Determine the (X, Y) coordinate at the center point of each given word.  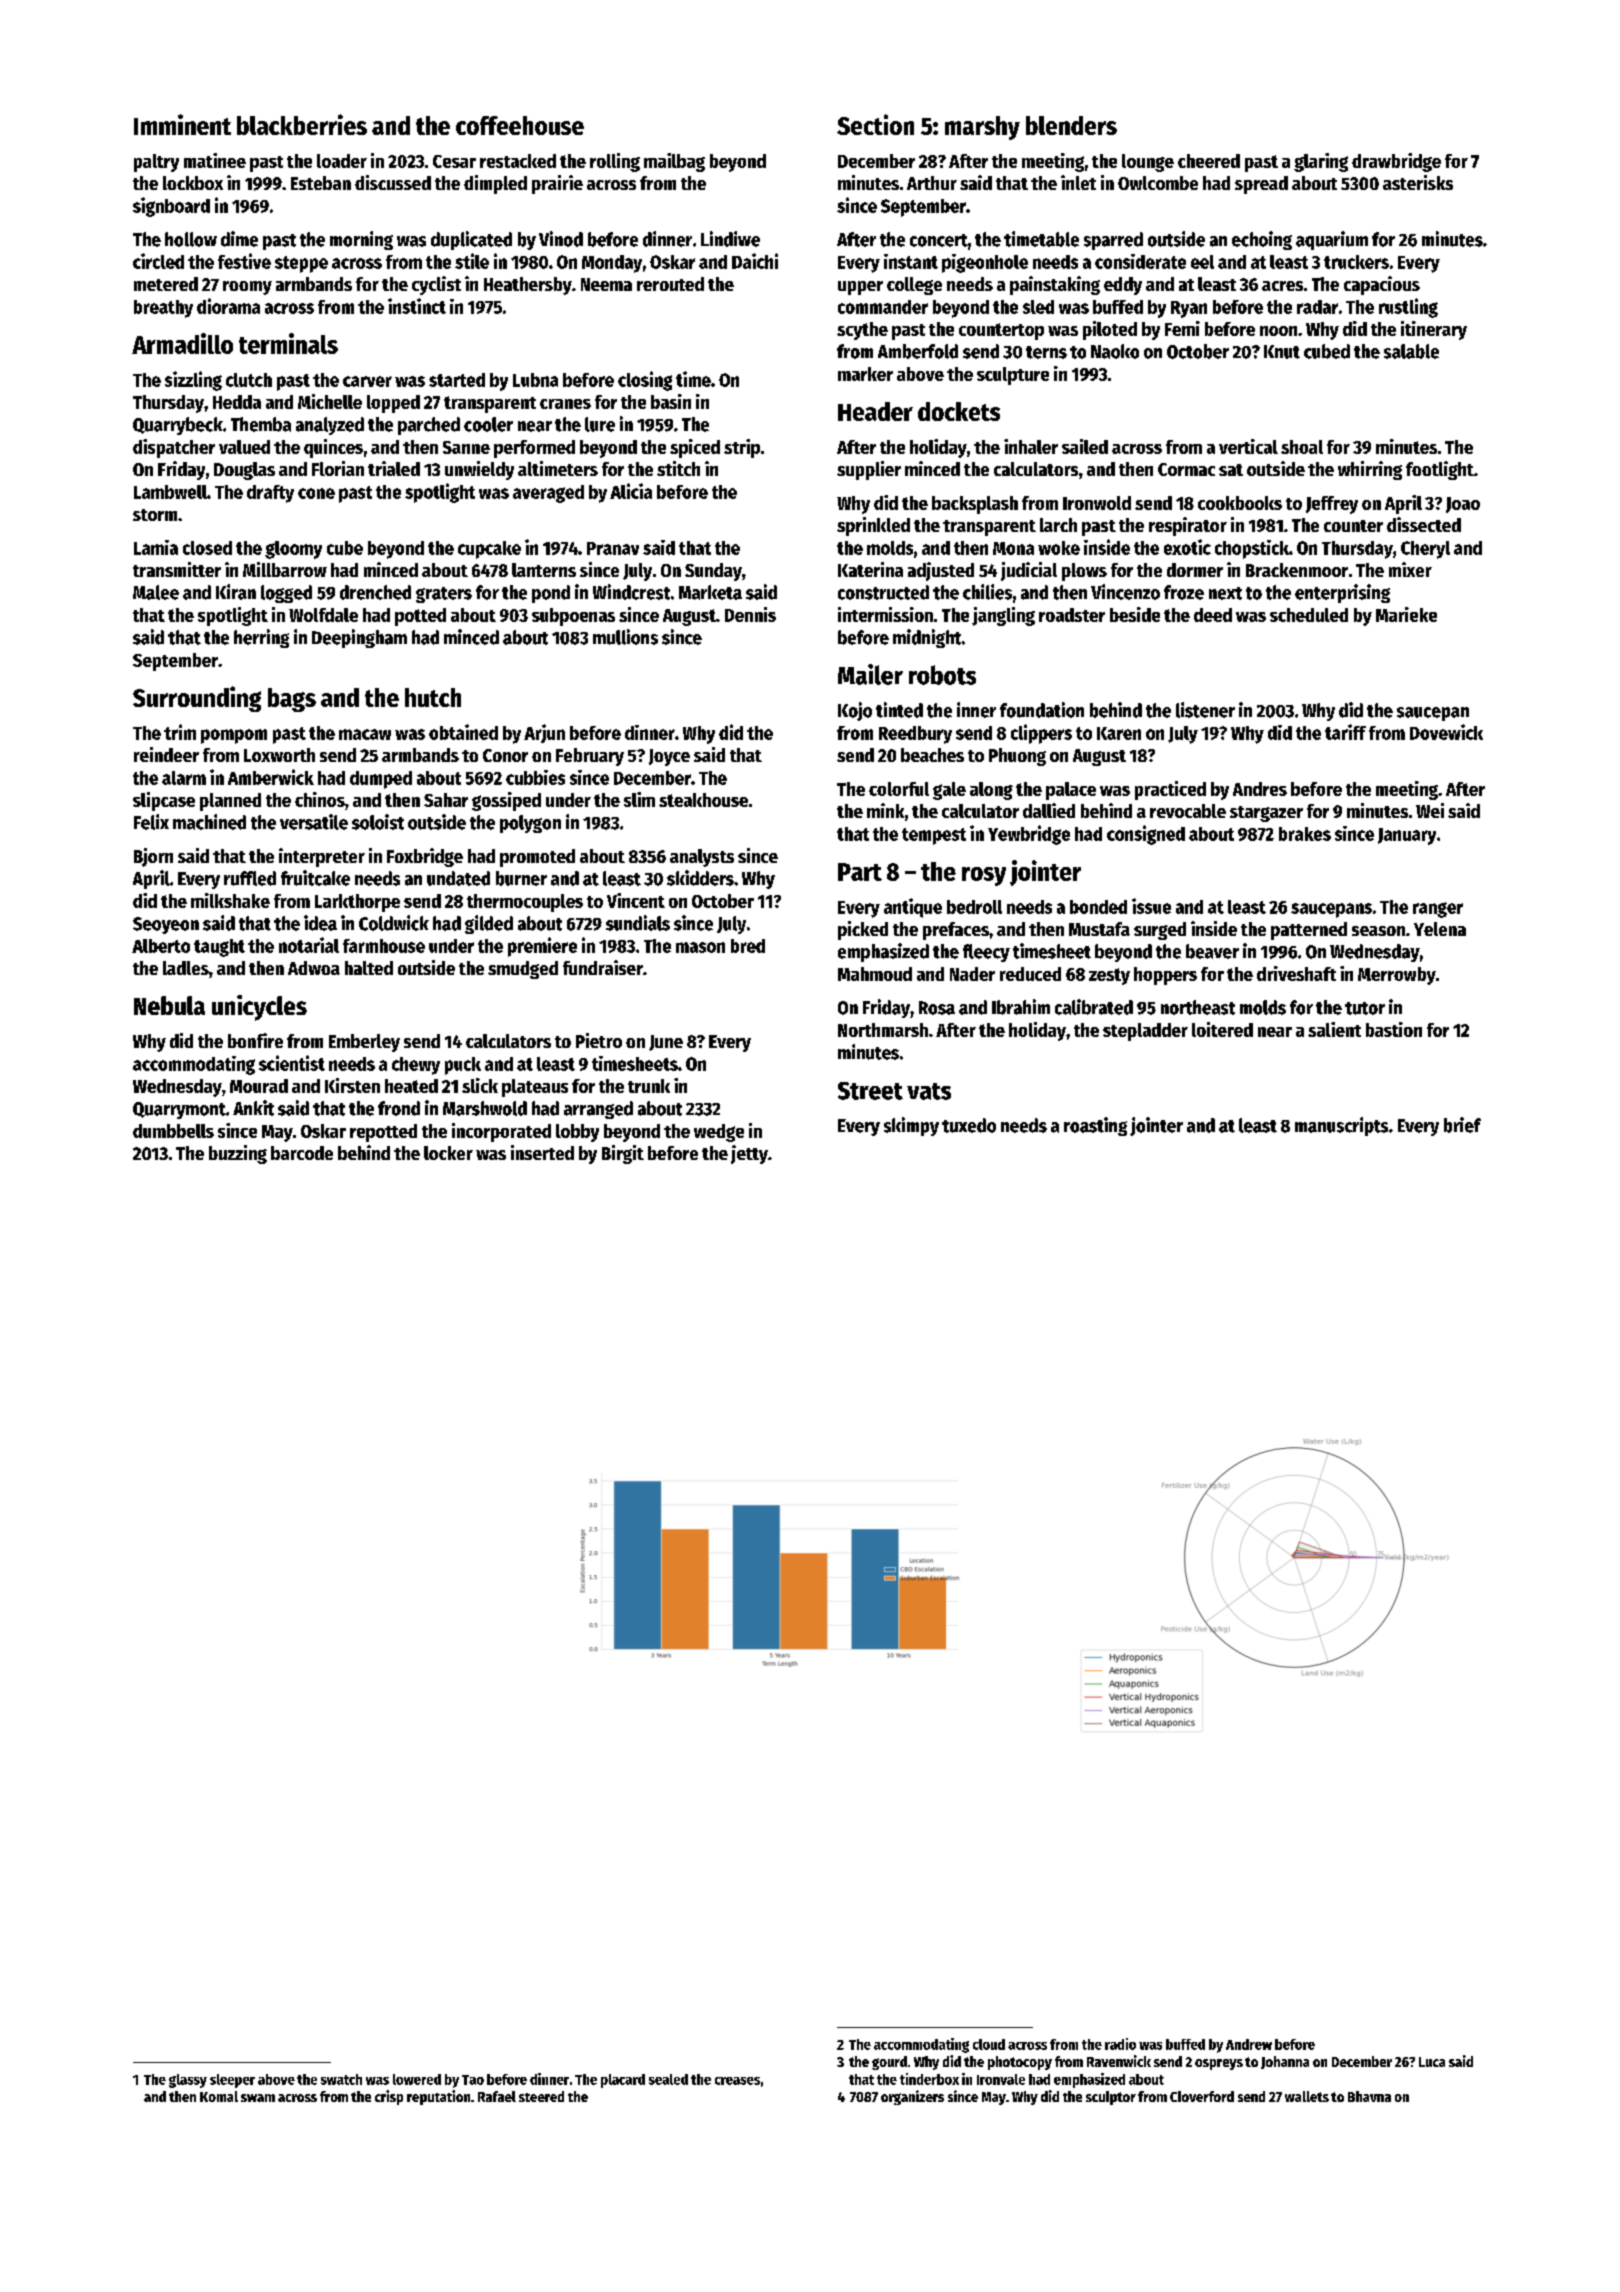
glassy (188, 2081)
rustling (1408, 308)
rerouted (670, 284)
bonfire (255, 1040)
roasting (1095, 1126)
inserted (542, 1152)
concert (939, 240)
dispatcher (174, 448)
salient (1334, 1029)
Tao (473, 2080)
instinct (417, 306)
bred (748, 946)
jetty (749, 1154)
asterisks (1418, 182)
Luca (1432, 2062)
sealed (668, 2079)
